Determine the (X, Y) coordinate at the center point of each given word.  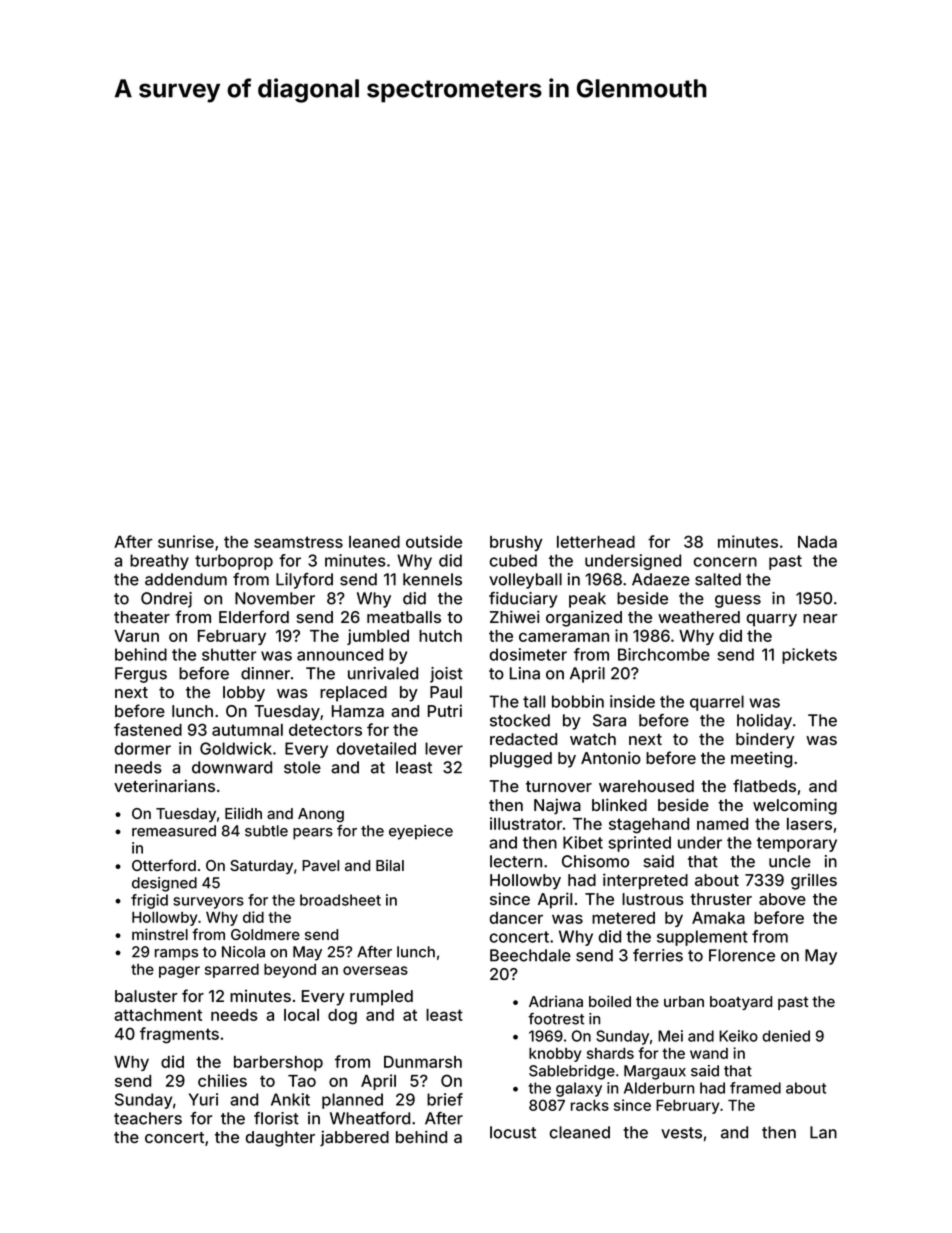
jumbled (378, 637)
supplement (702, 938)
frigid (149, 901)
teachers (148, 1118)
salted (718, 579)
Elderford (254, 616)
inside (632, 701)
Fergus (141, 675)
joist (446, 675)
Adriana (556, 1001)
